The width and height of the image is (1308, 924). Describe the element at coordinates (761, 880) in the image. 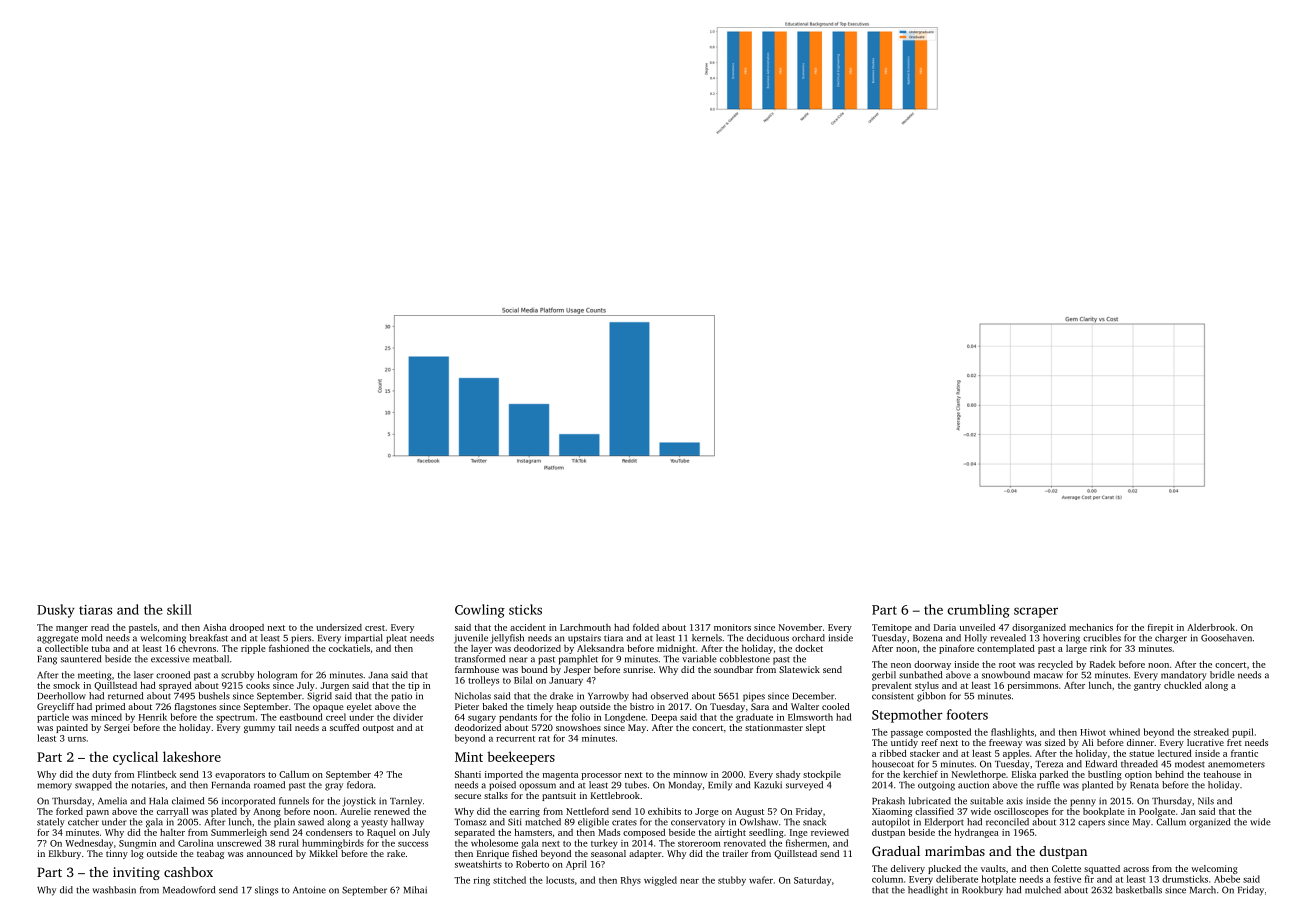

I see `wafer` at that location.
